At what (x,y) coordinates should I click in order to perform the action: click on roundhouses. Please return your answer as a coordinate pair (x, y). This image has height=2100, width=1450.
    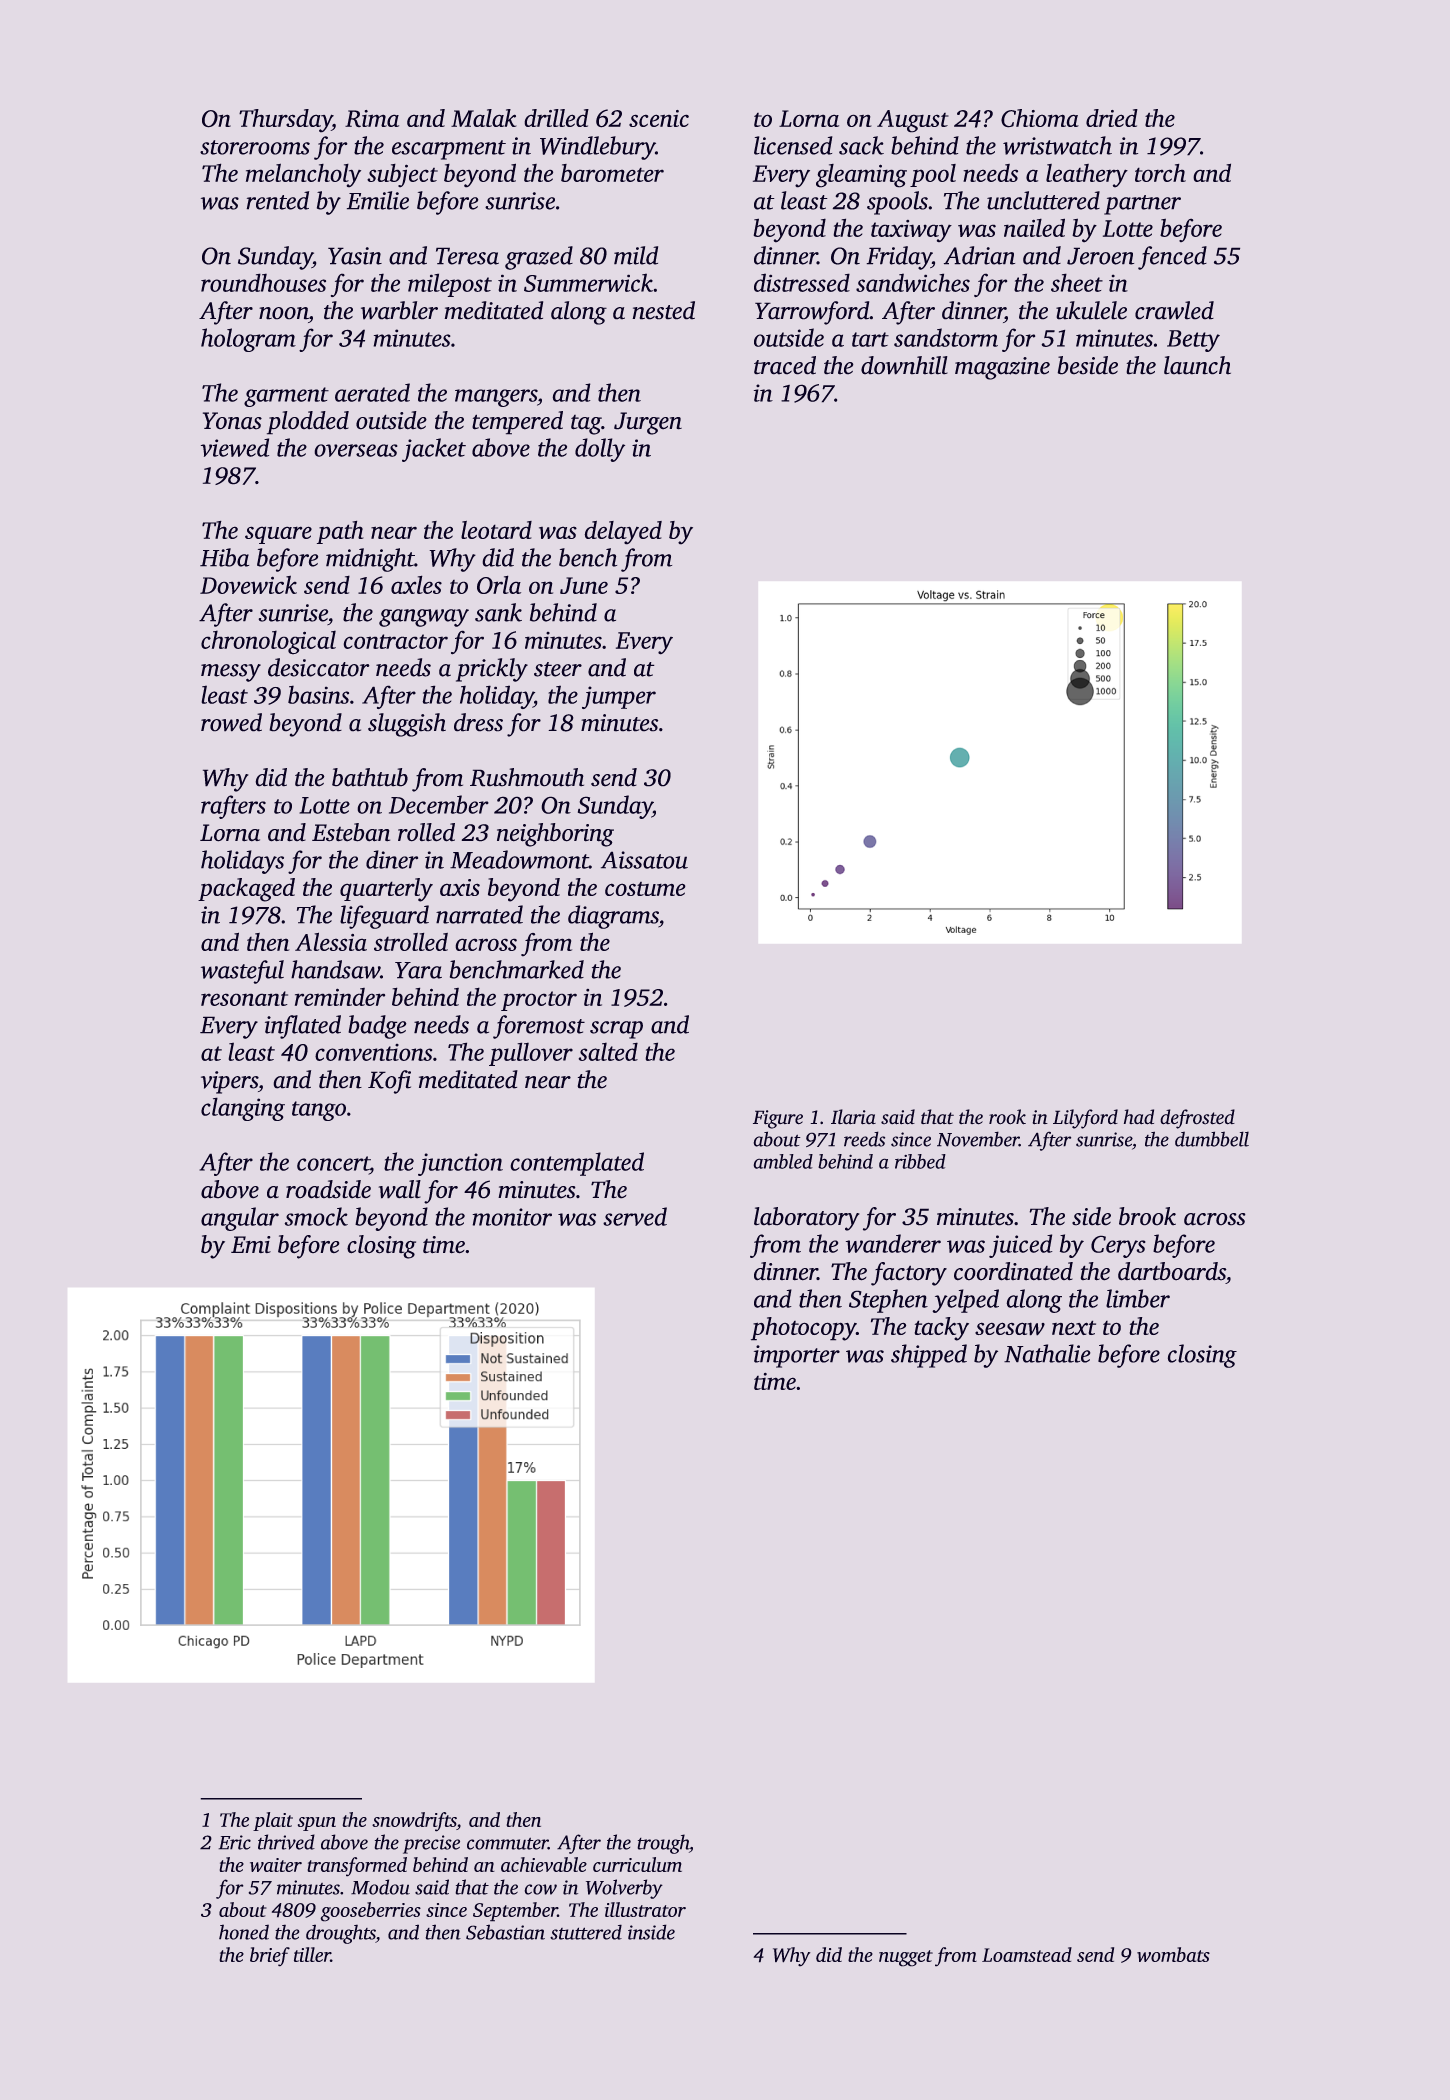
    Looking at the image, I should click on (263, 283).
